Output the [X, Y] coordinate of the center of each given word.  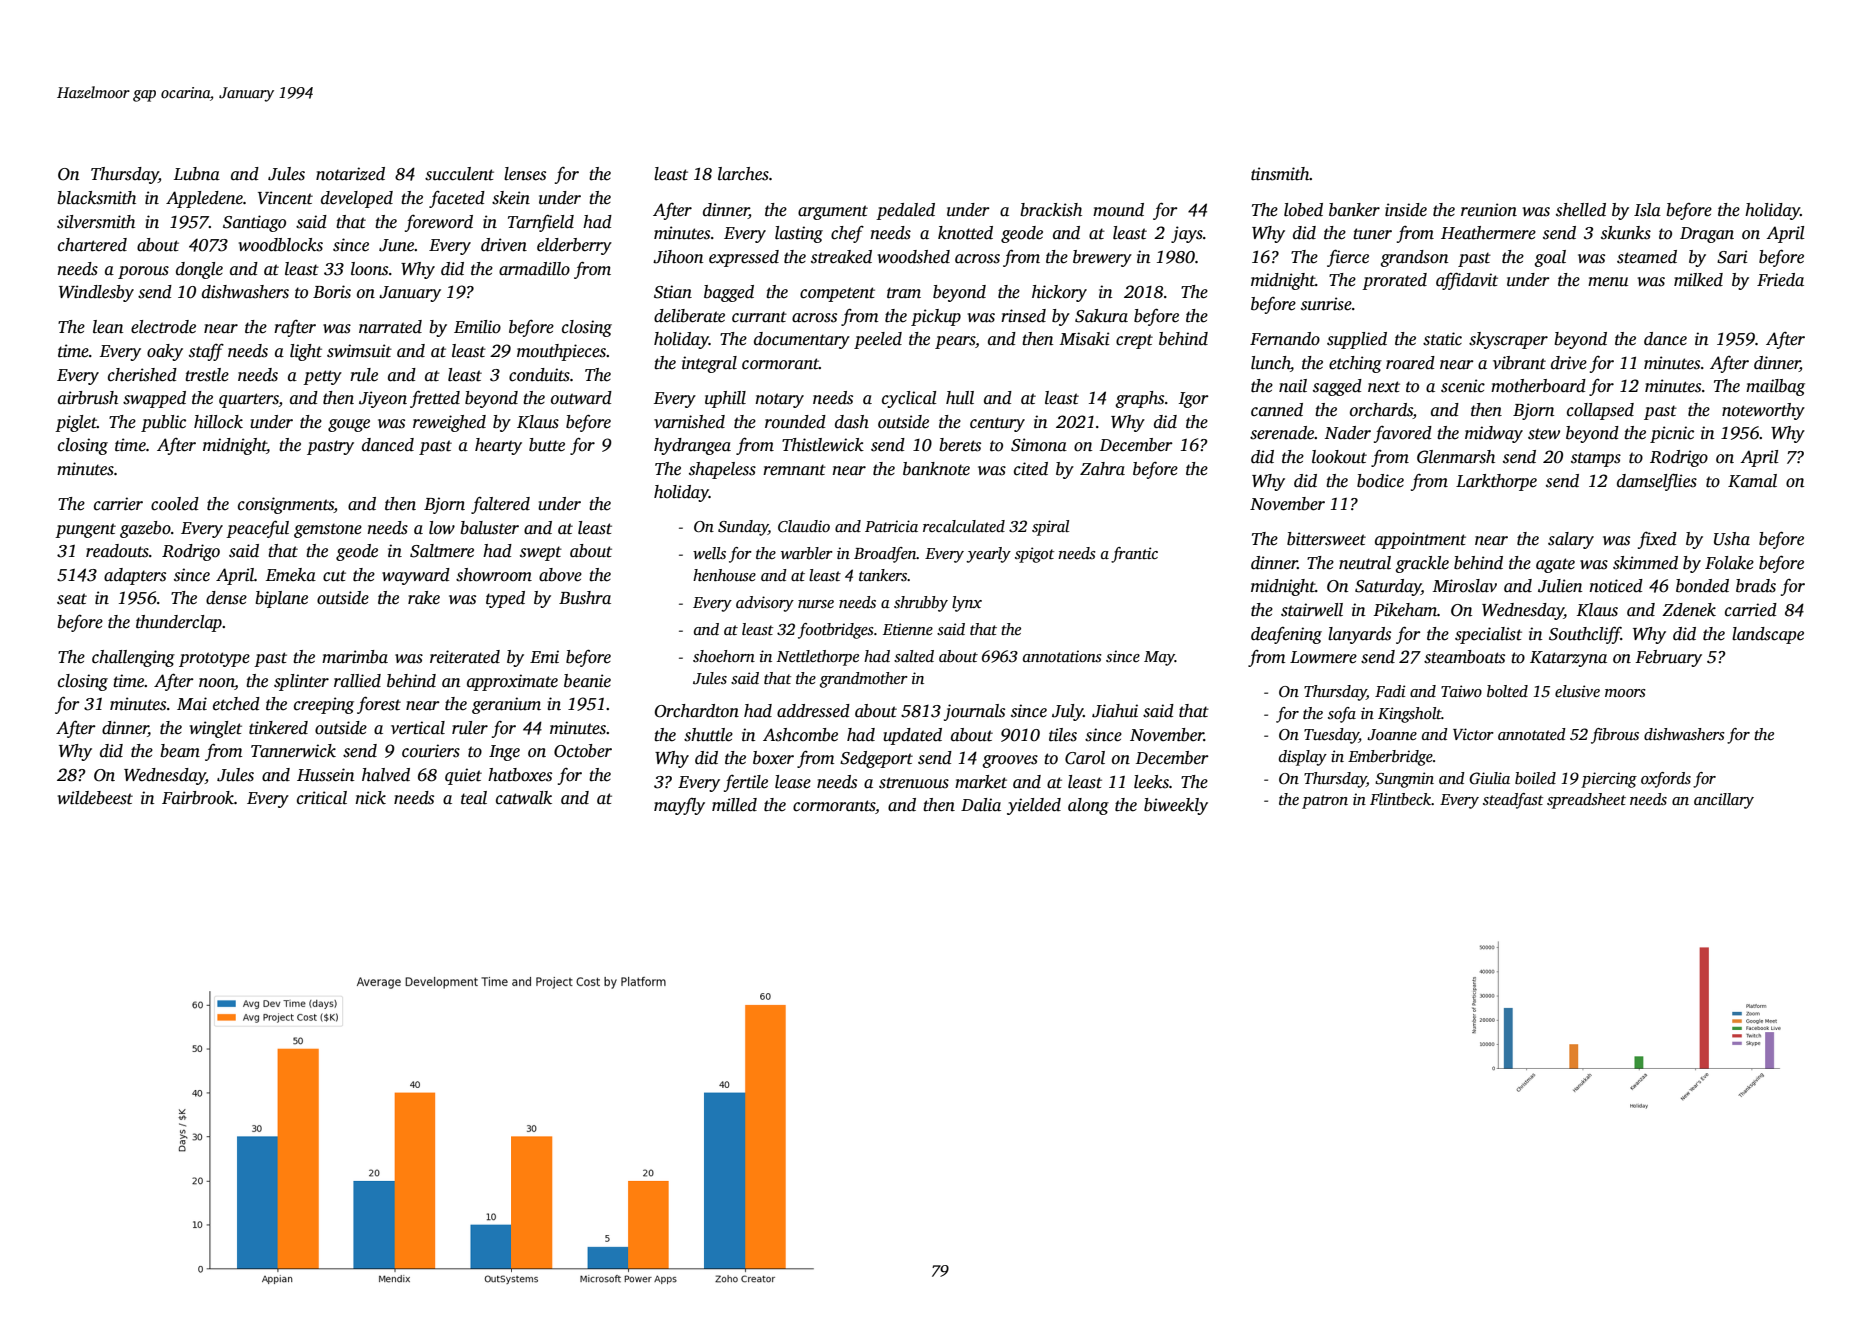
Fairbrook [198, 798]
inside [1406, 210]
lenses [525, 174]
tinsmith [1280, 174]
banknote [936, 469]
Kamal [1752, 481]
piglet [76, 423]
